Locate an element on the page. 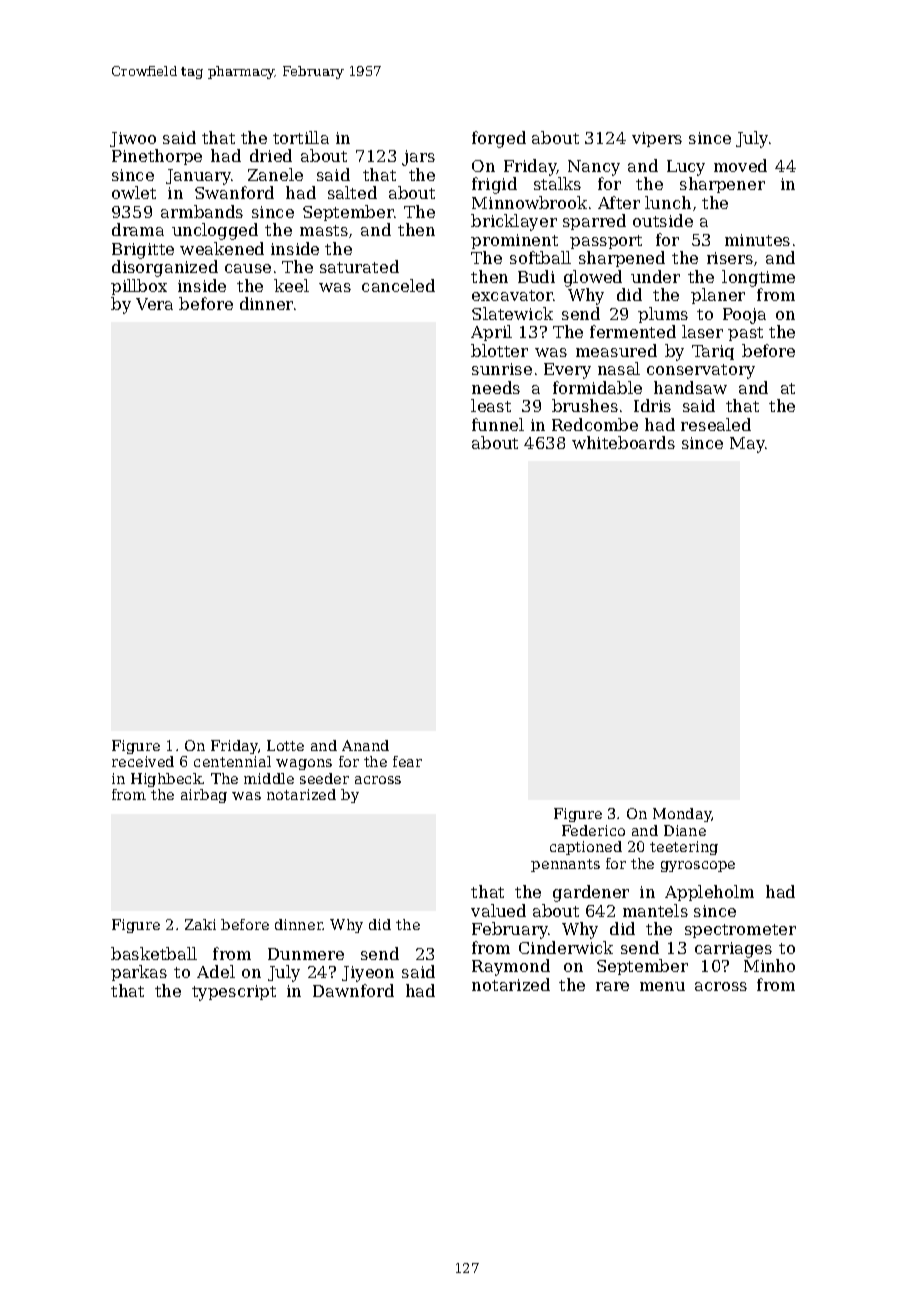 Image resolution: width=908 pixels, height=1316 pixels. tortilla is located at coordinates (301, 137).
